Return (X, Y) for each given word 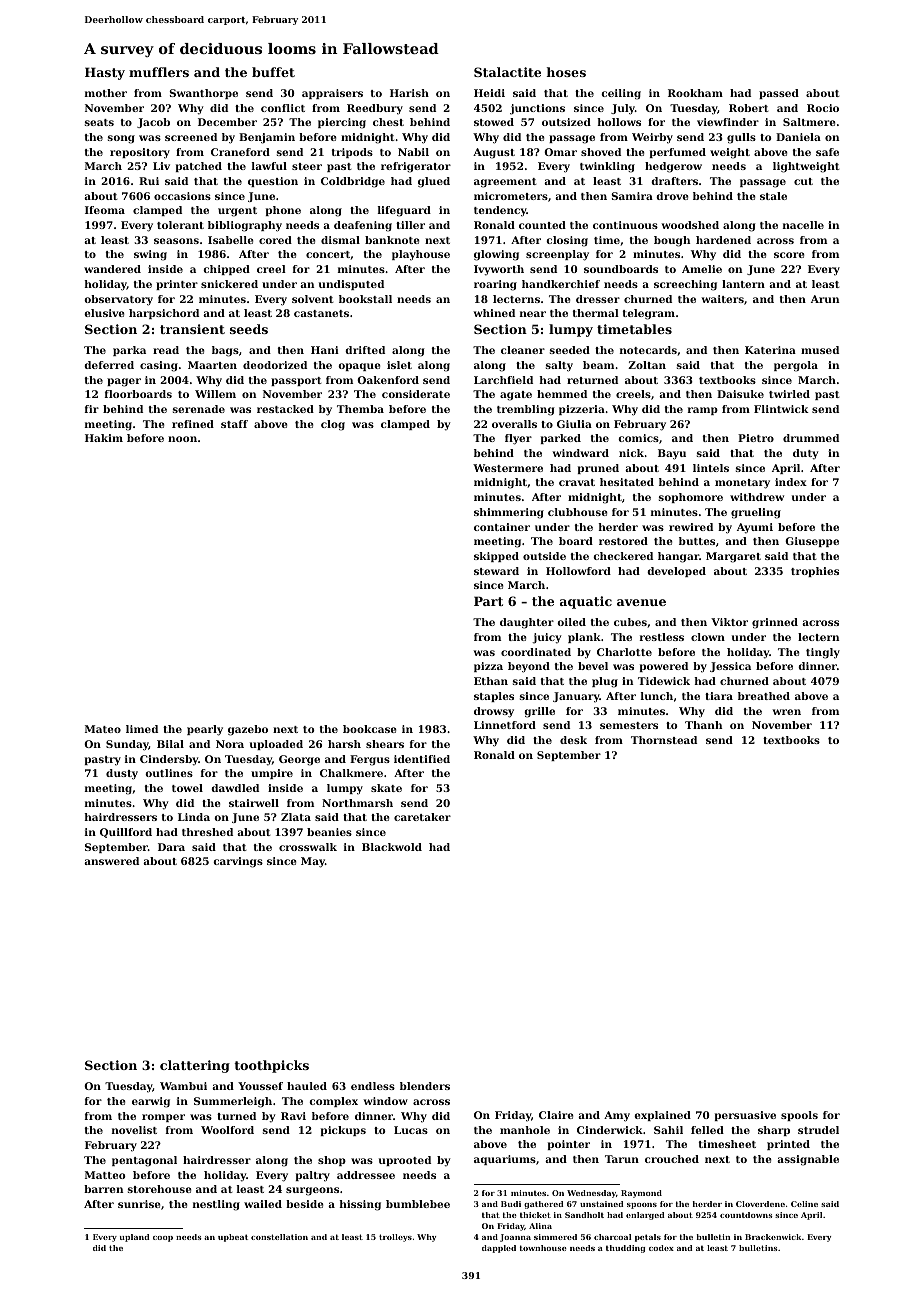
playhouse (421, 255)
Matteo (105, 1175)
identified (422, 759)
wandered (112, 269)
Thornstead (664, 740)
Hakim (104, 438)
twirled (789, 394)
